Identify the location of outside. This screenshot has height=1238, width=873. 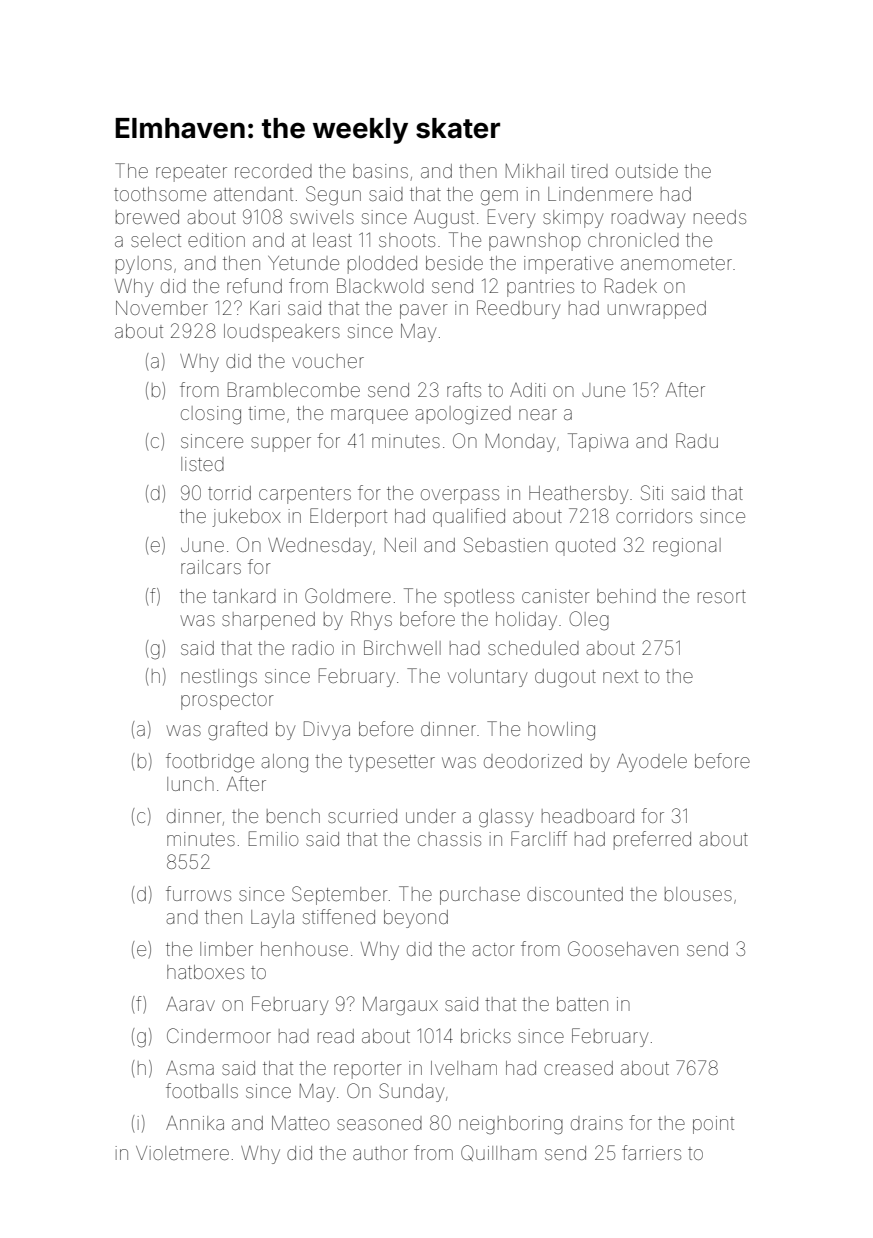
(647, 171).
